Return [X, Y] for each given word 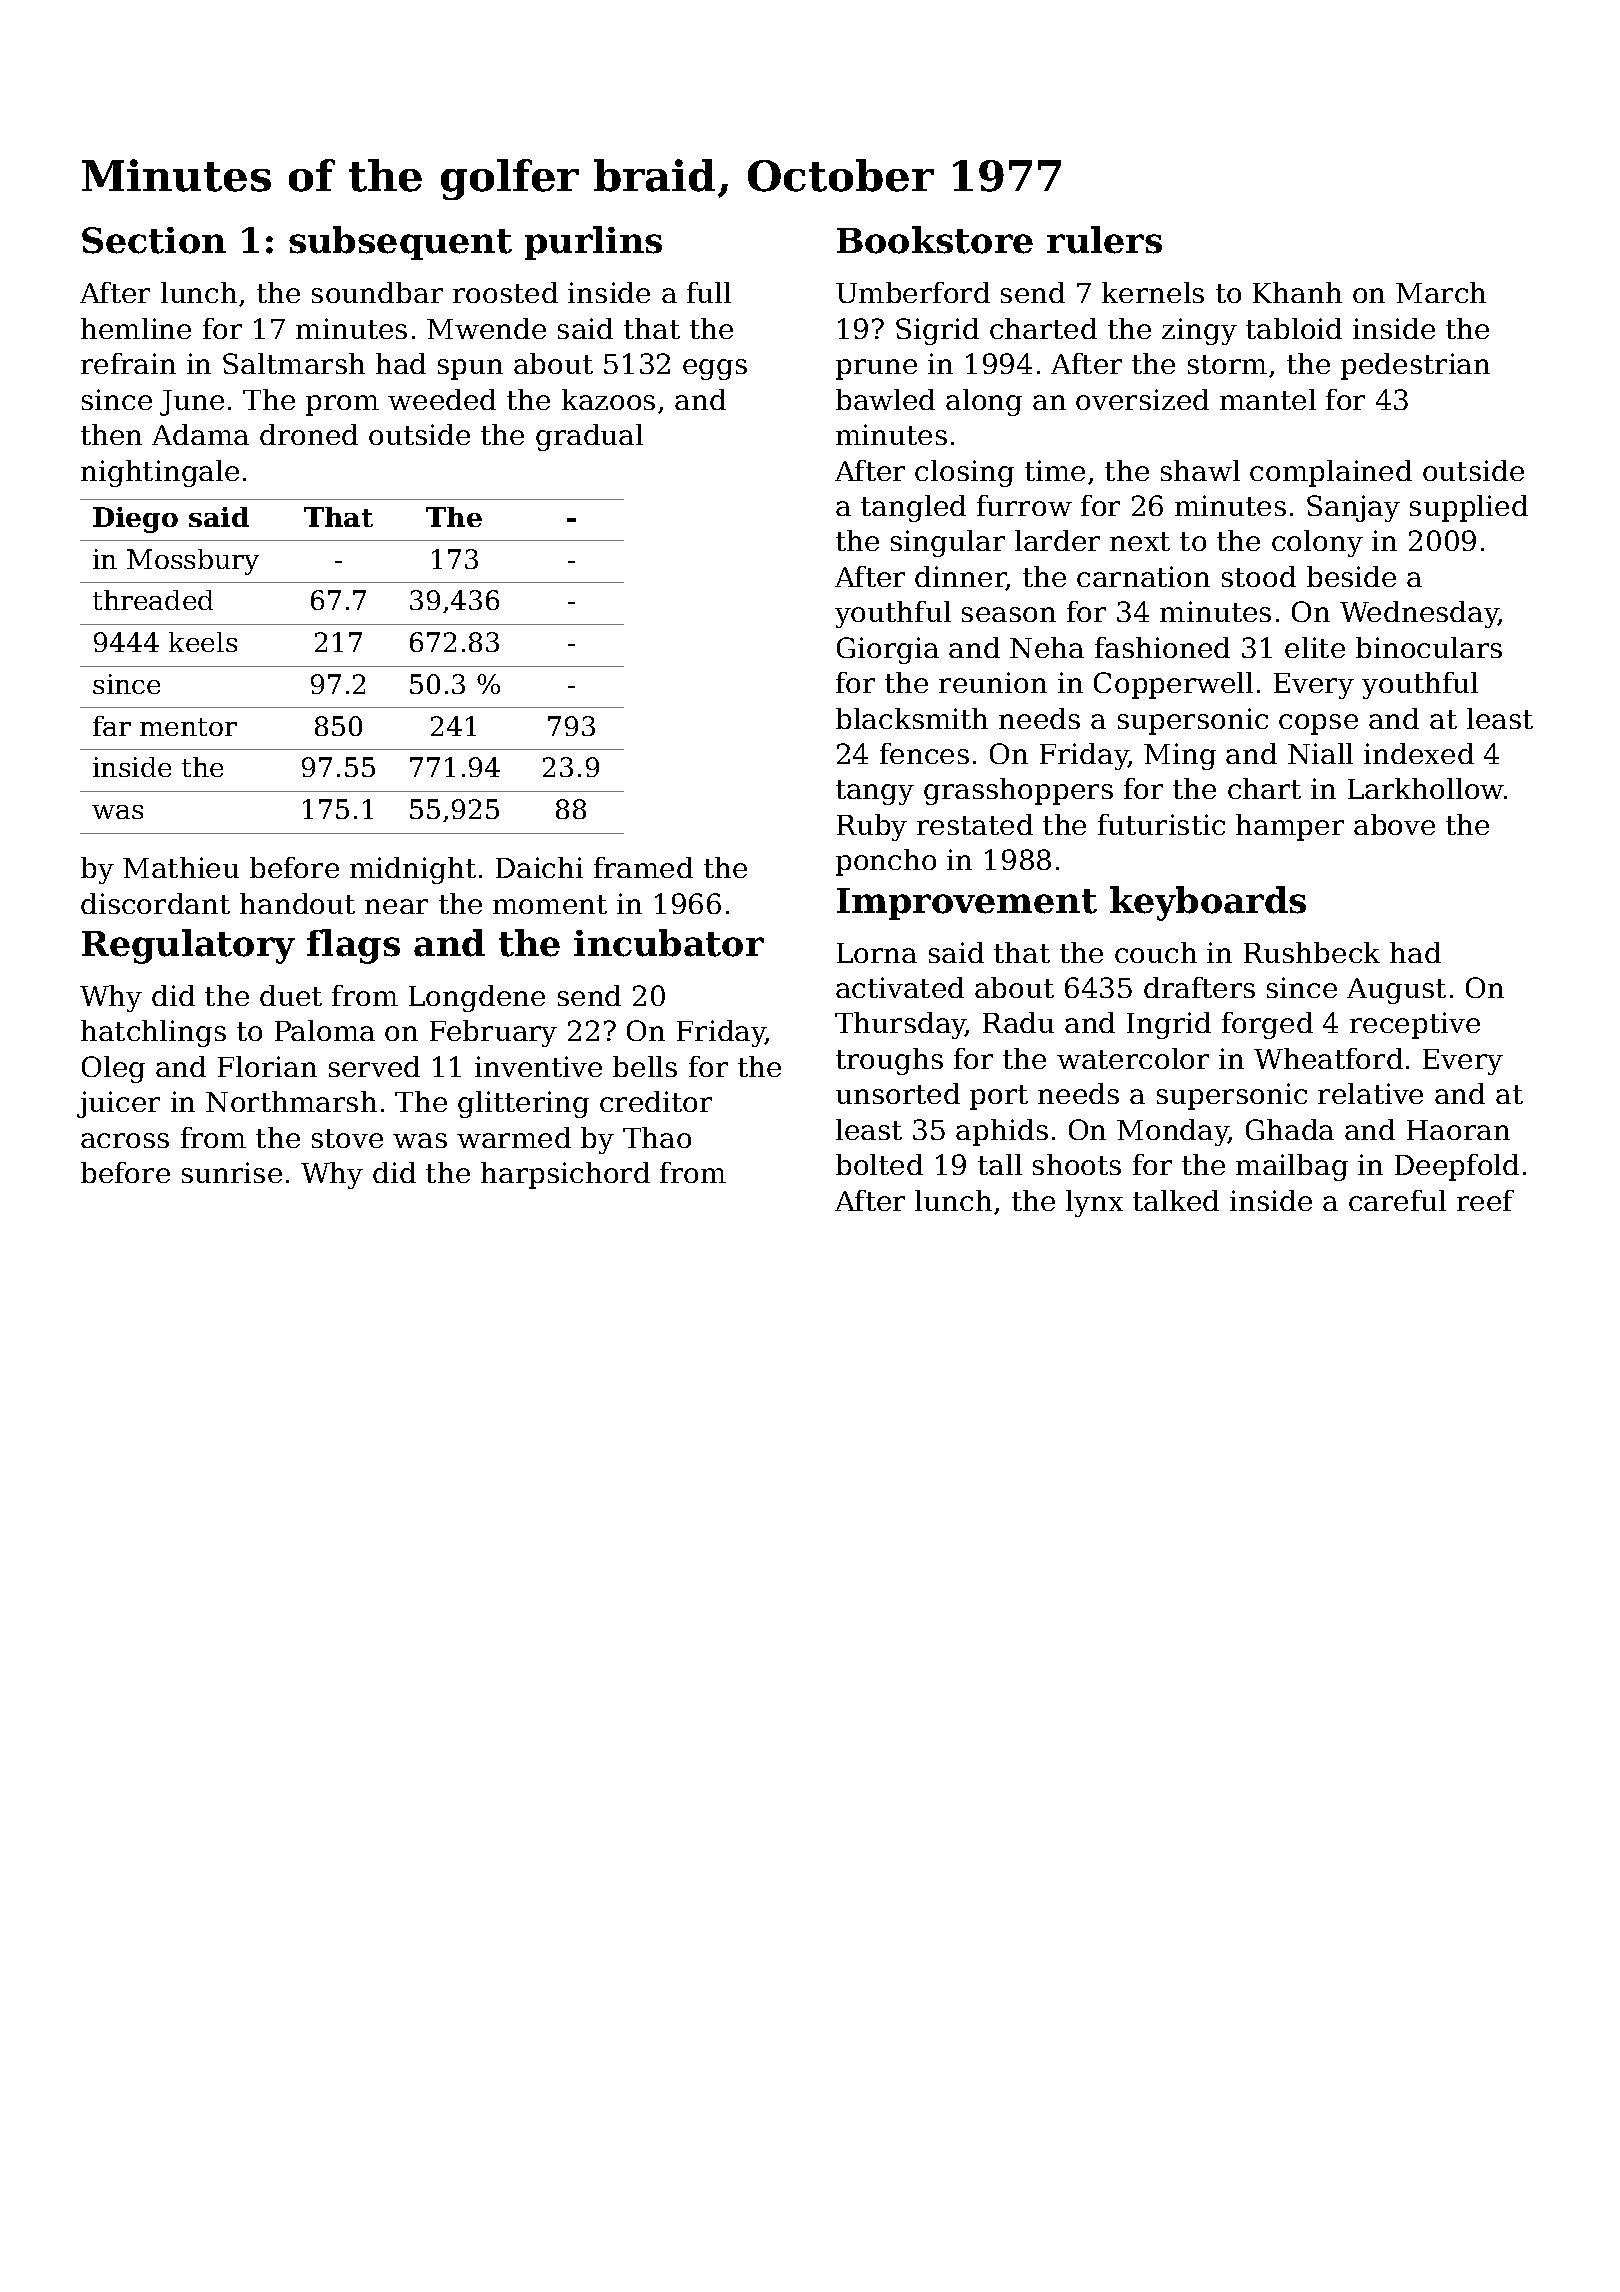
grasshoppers [1018, 791]
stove [347, 1138]
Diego [135, 520]
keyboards [1208, 903]
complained [1331, 473]
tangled [913, 508]
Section [154, 240]
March [1441, 292]
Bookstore [935, 240]
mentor [188, 727]
